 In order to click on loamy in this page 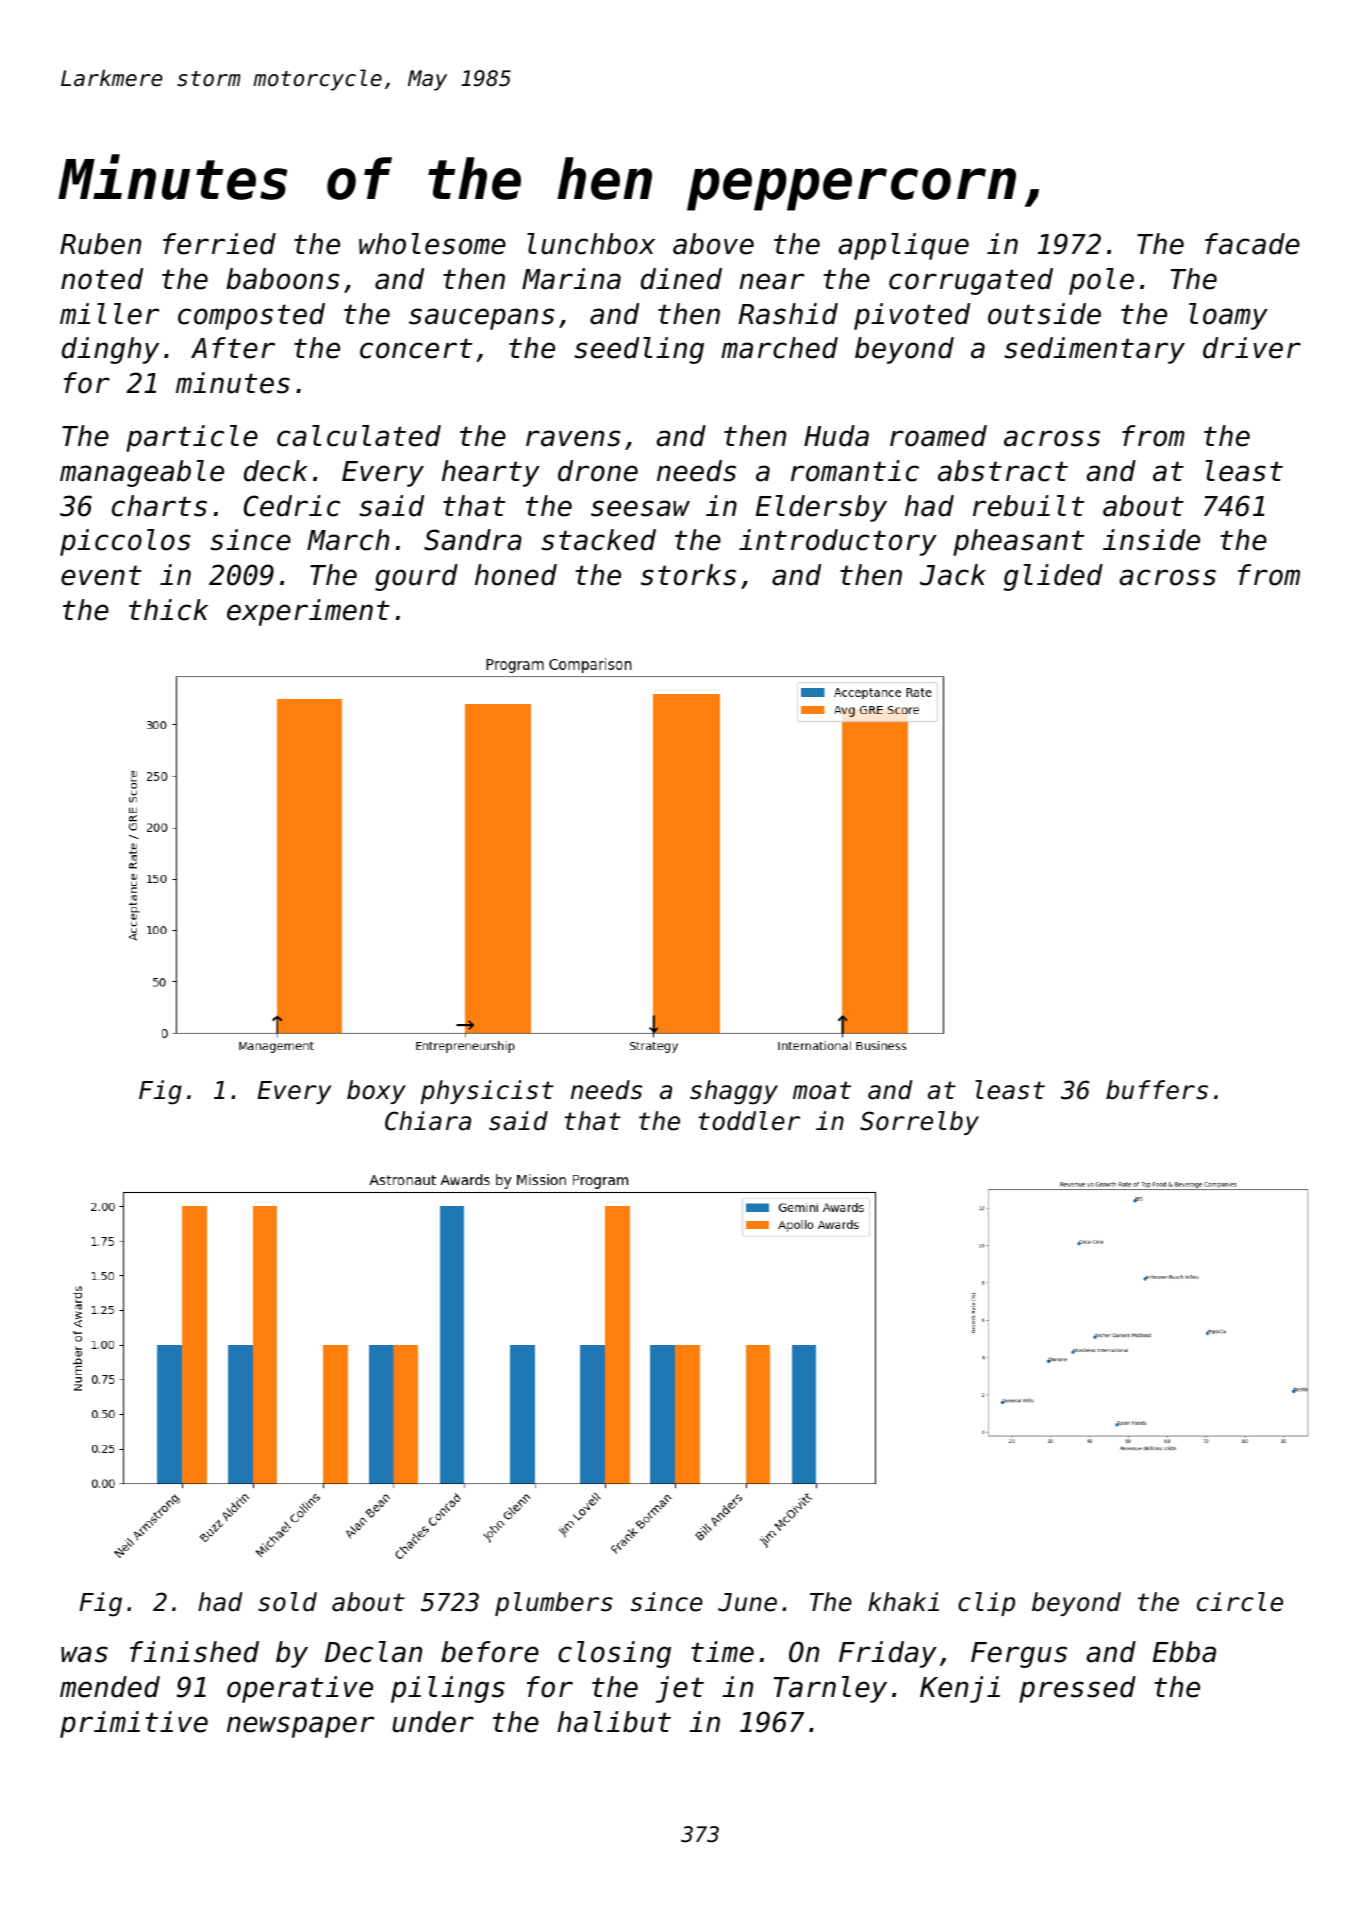, I will do `click(1228, 316)`.
